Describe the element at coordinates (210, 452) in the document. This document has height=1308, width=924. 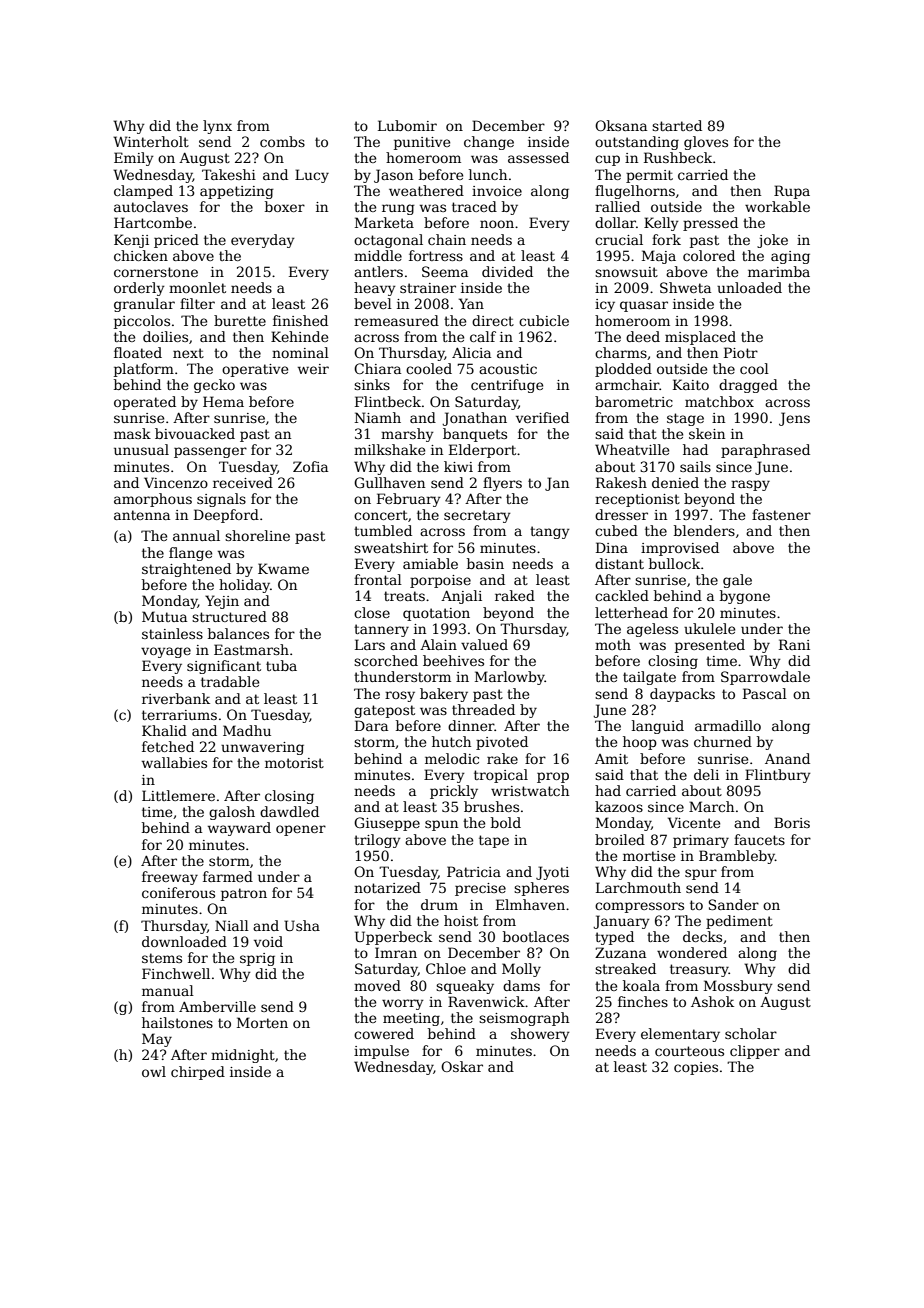
I see `passenger` at that location.
